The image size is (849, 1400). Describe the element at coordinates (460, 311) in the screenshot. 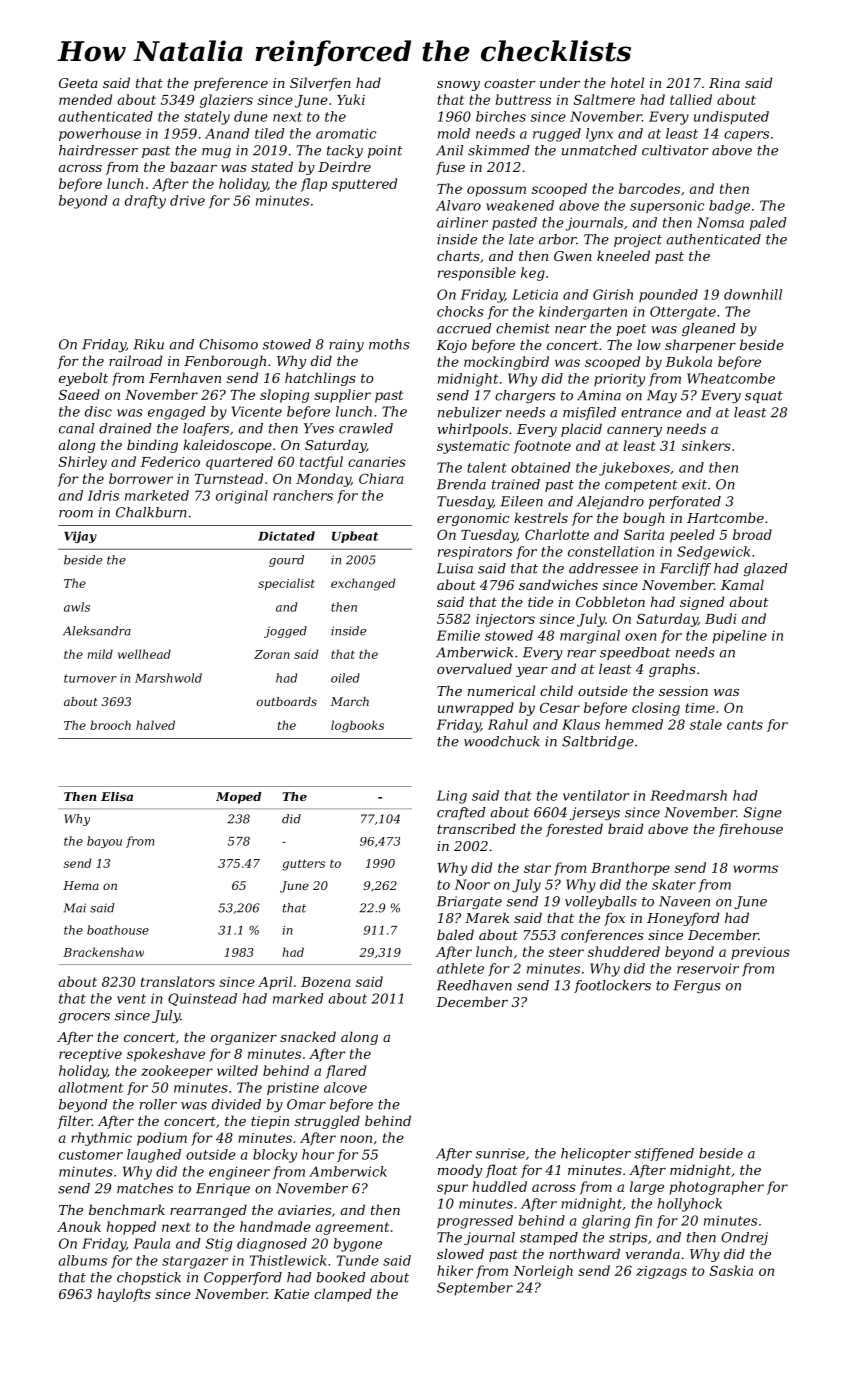

I see `chocks` at that location.
